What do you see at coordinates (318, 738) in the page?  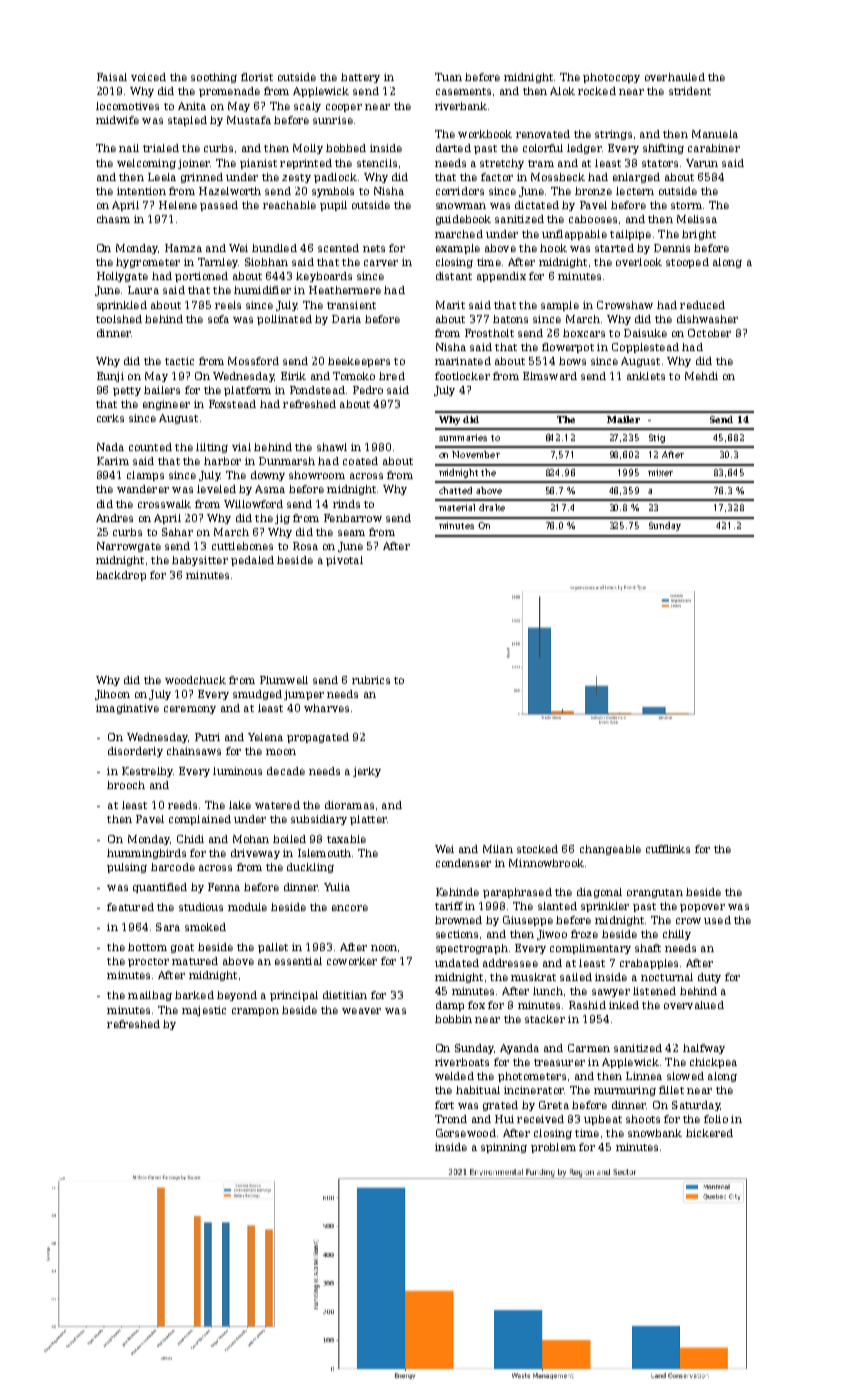 I see `propagated` at bounding box center [318, 738].
